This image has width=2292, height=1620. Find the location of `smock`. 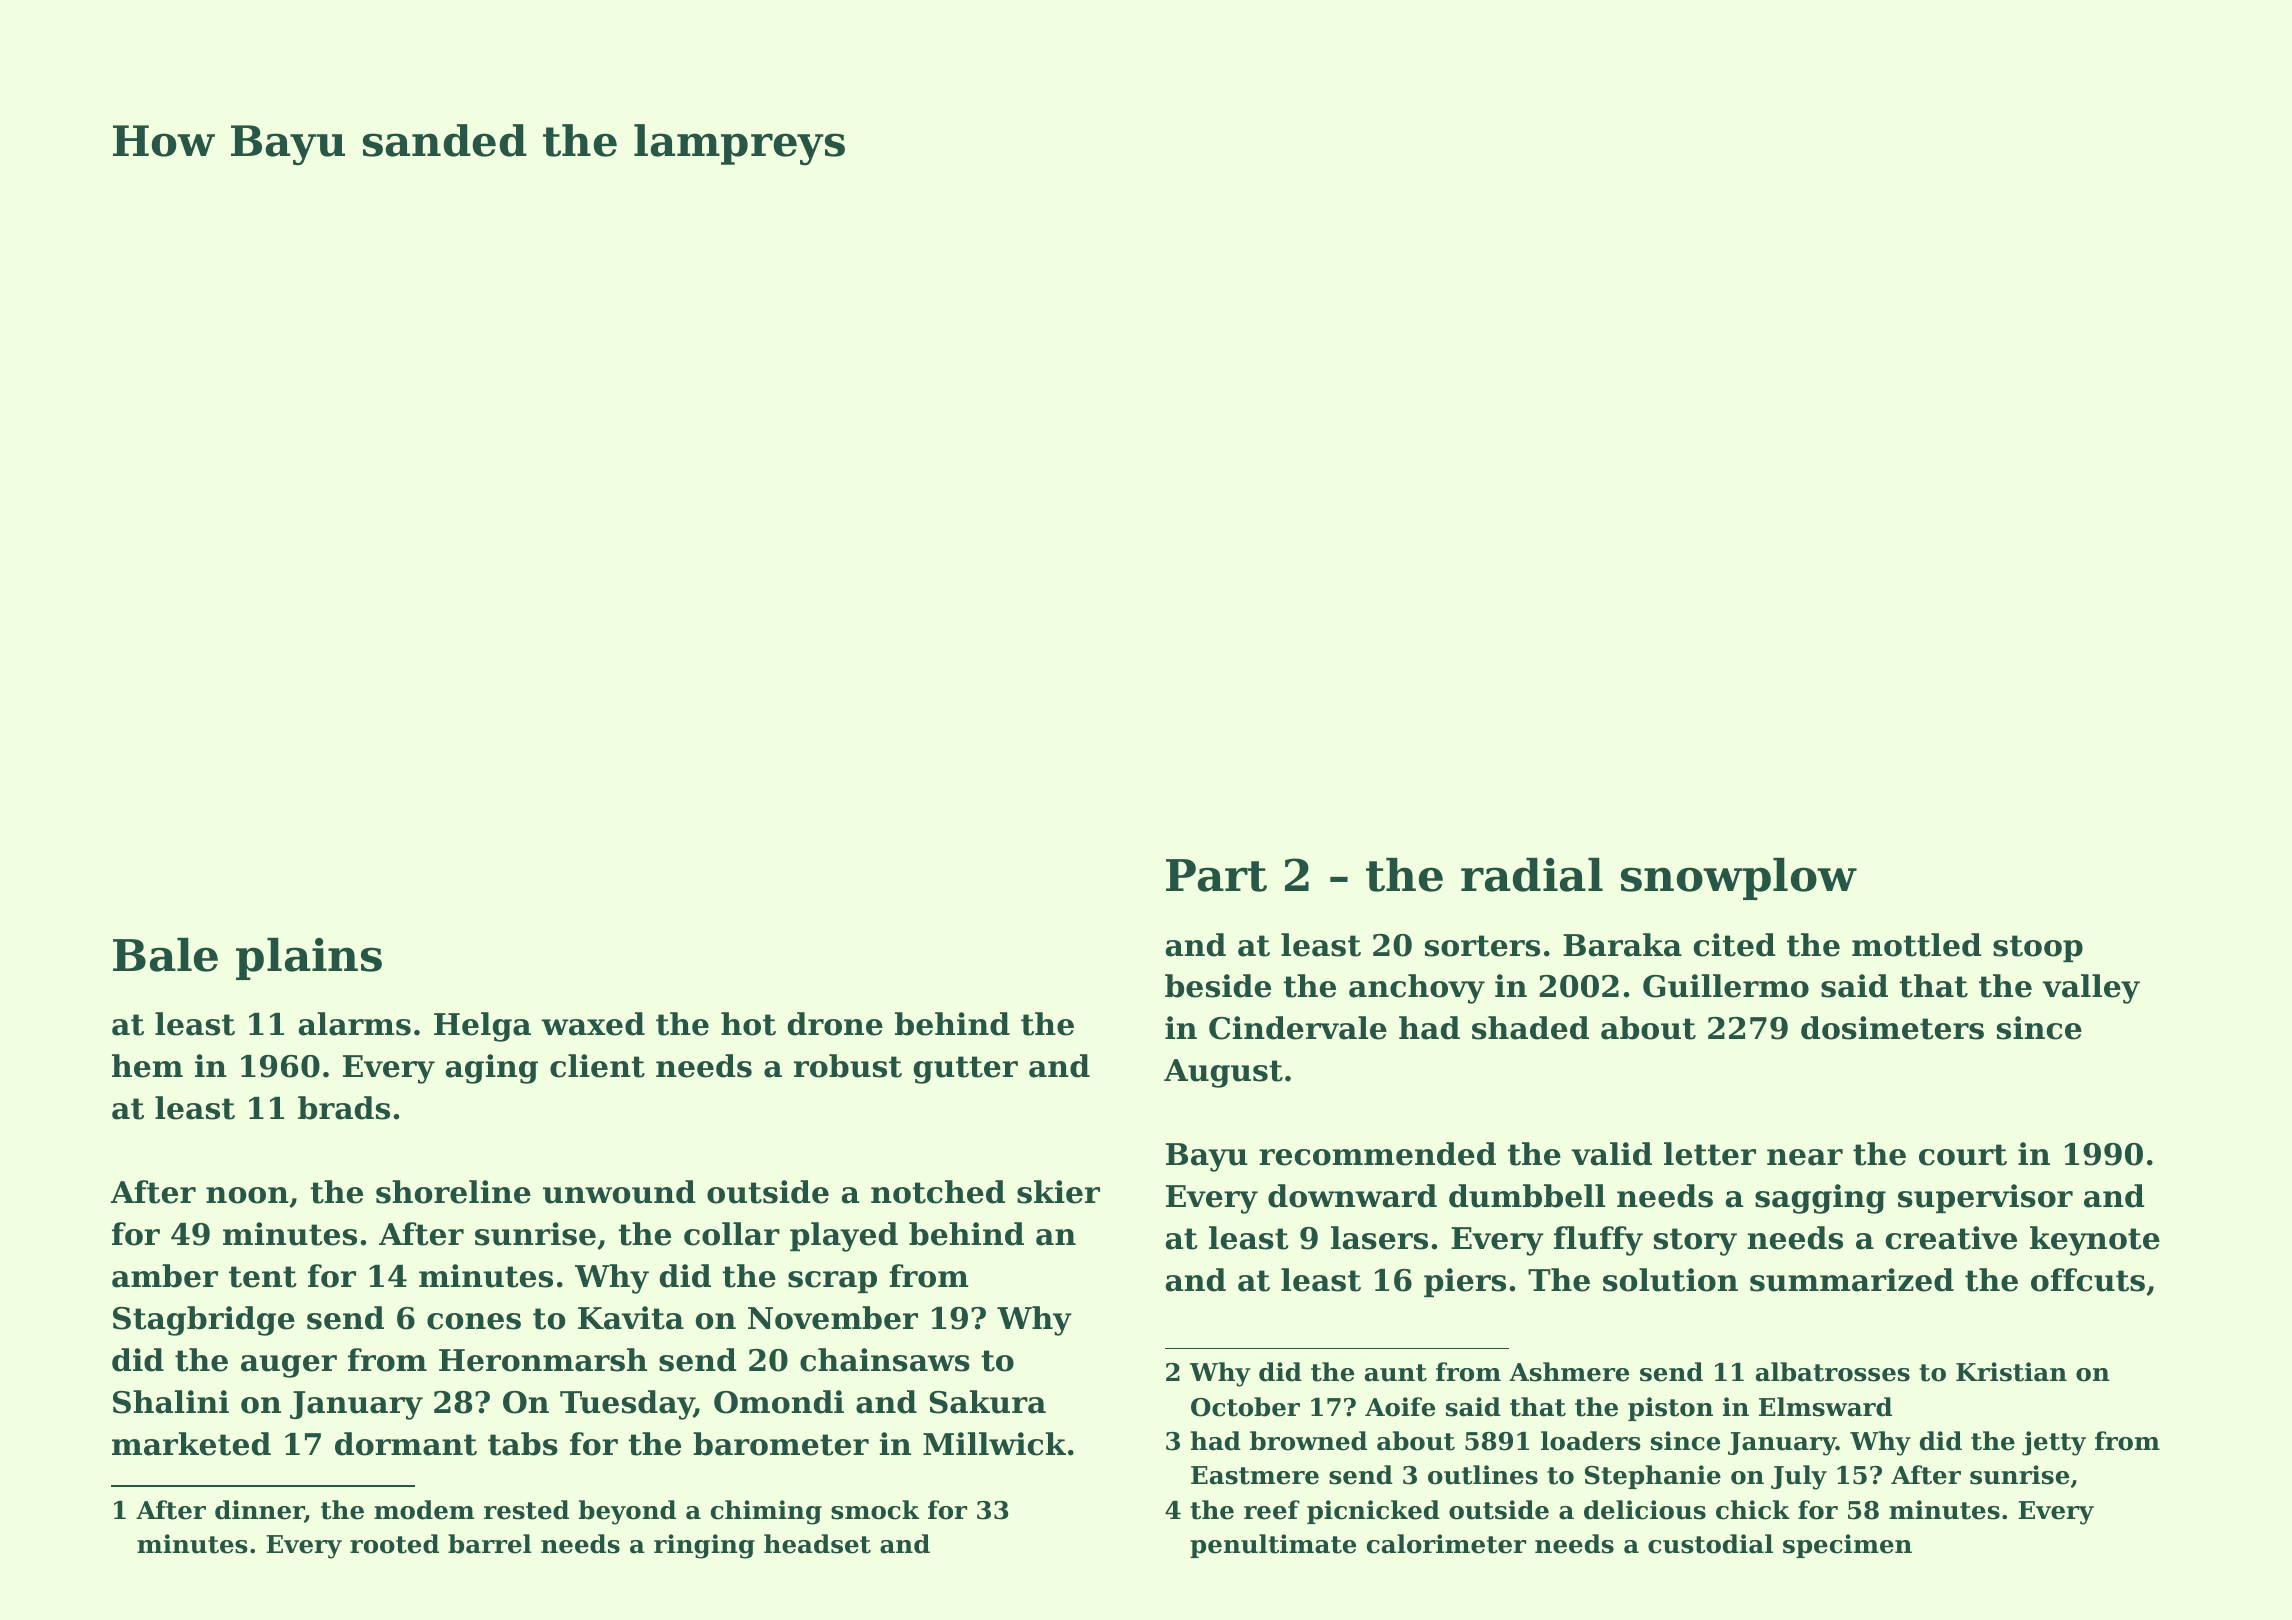

smock is located at coordinates (875, 1510).
